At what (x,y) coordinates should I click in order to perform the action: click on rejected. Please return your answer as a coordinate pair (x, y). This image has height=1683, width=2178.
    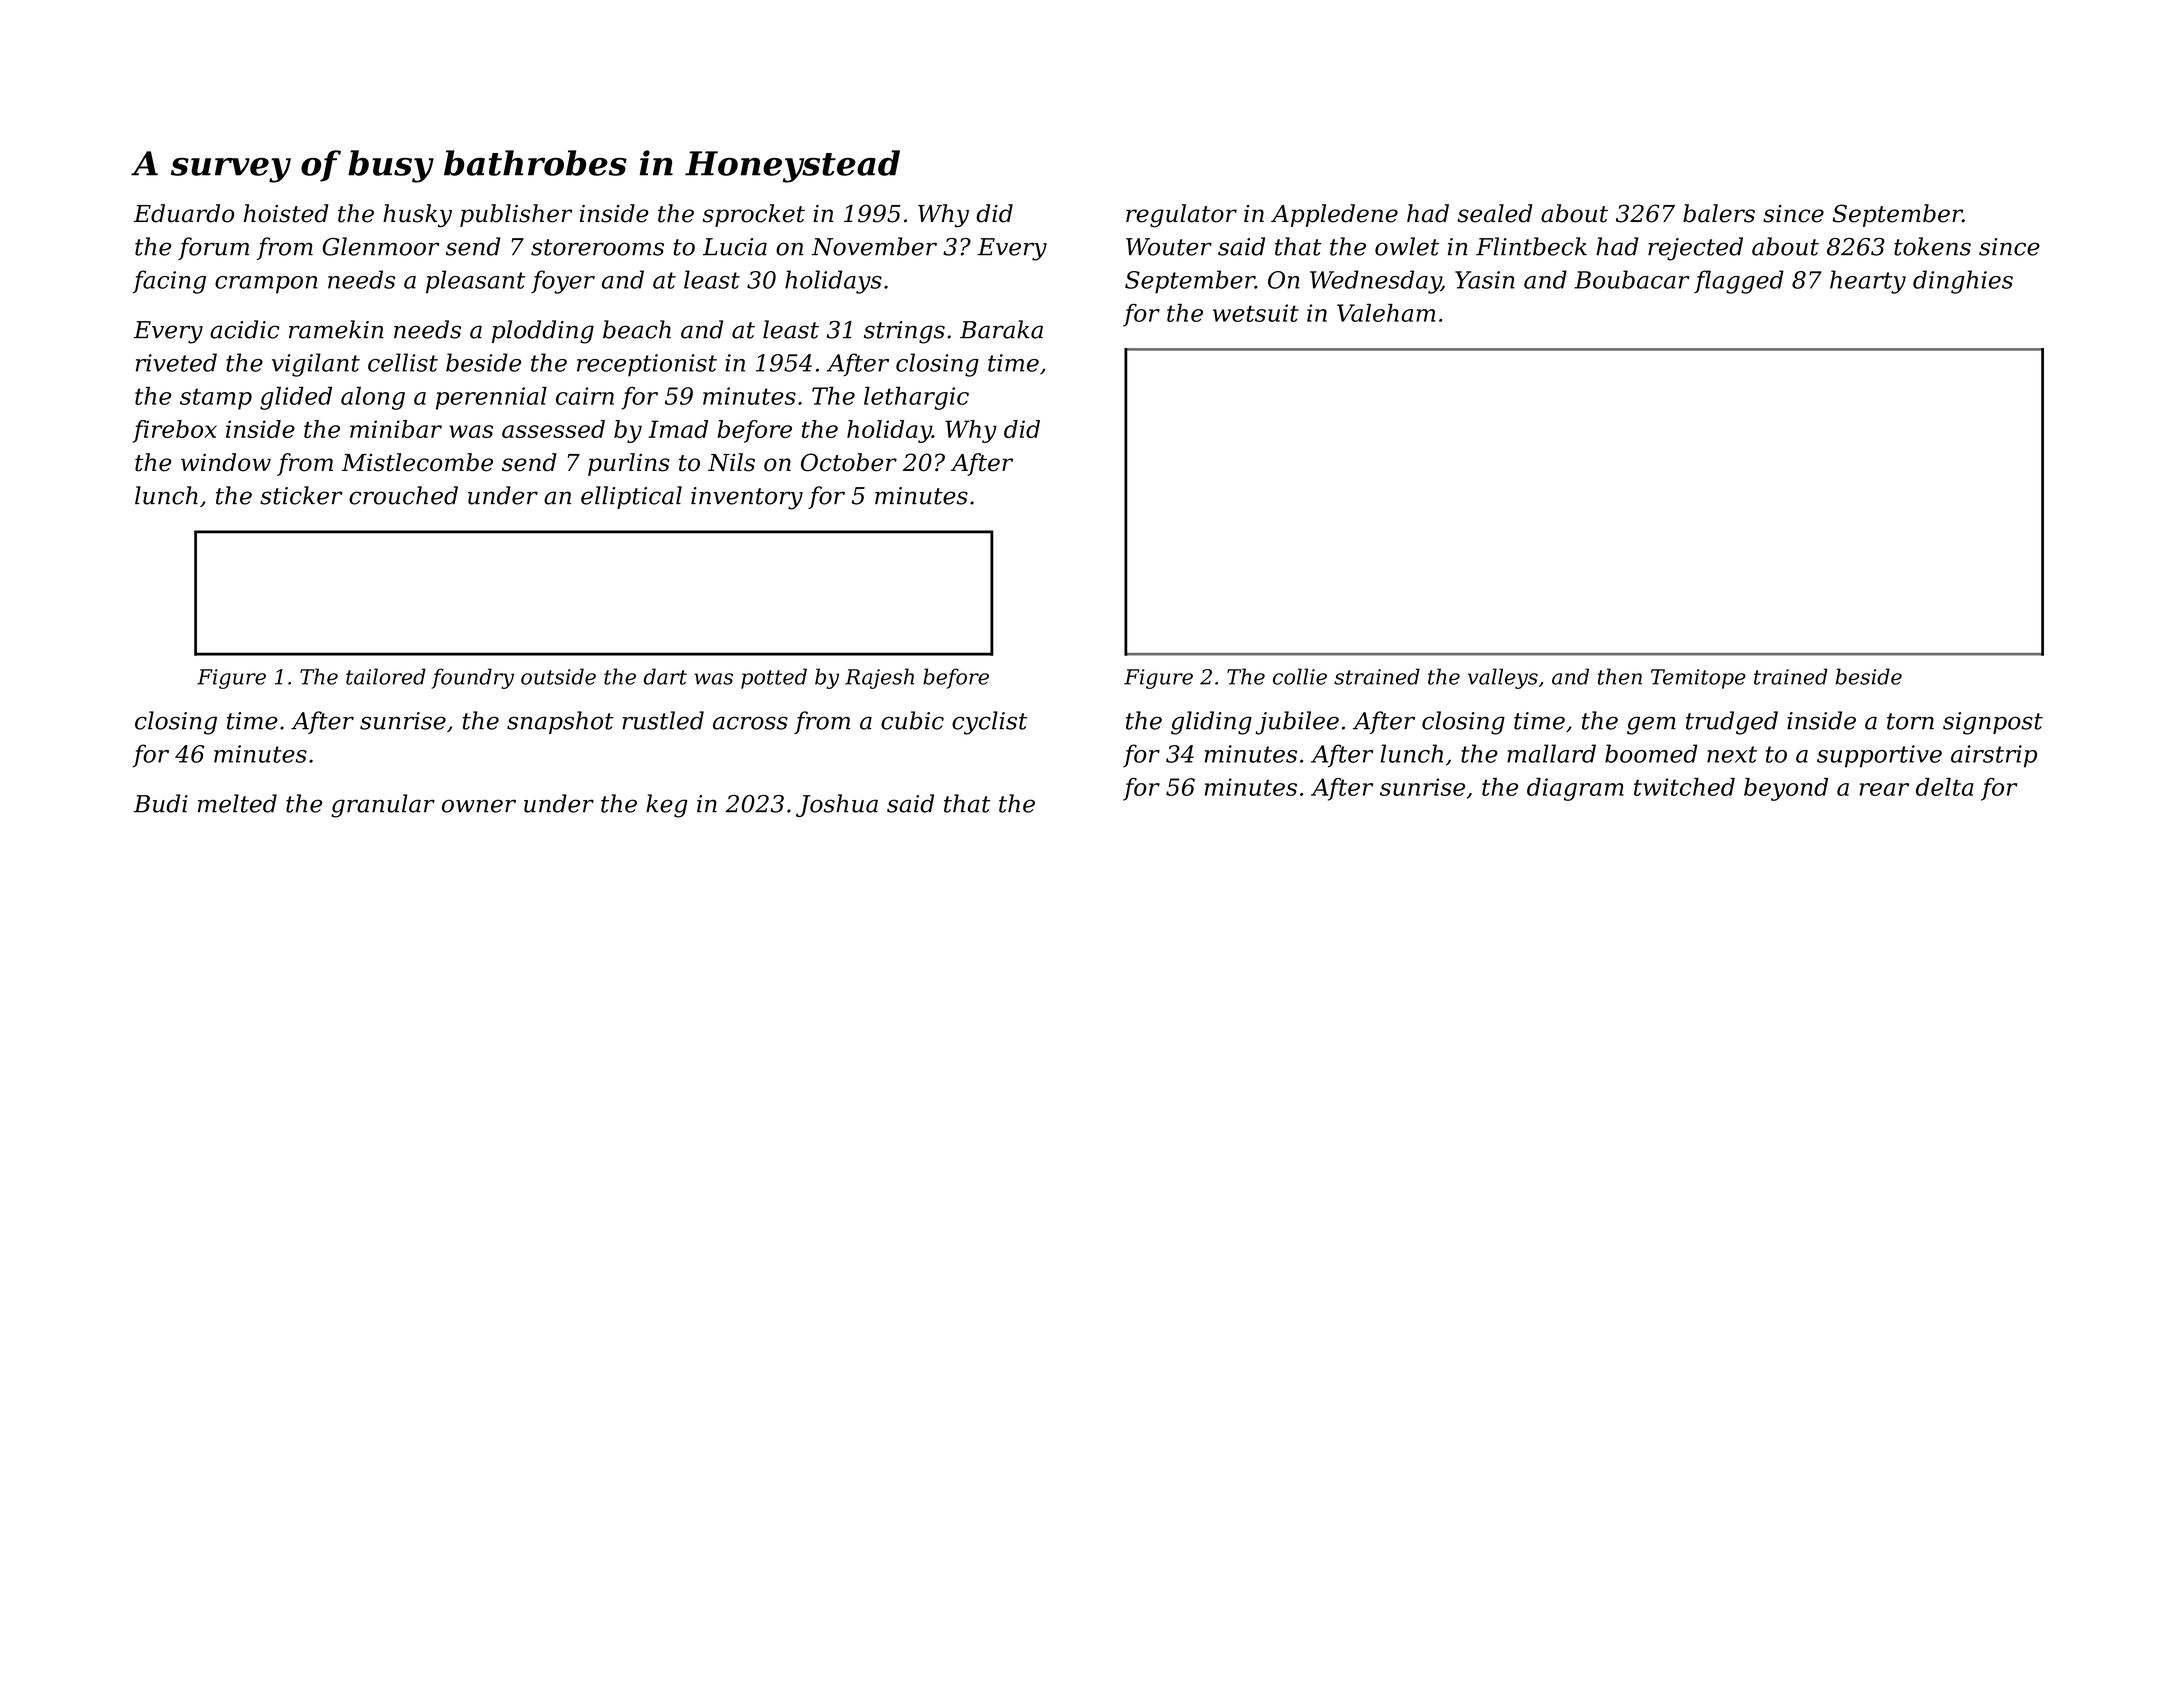
    Looking at the image, I should click on (1695, 249).
